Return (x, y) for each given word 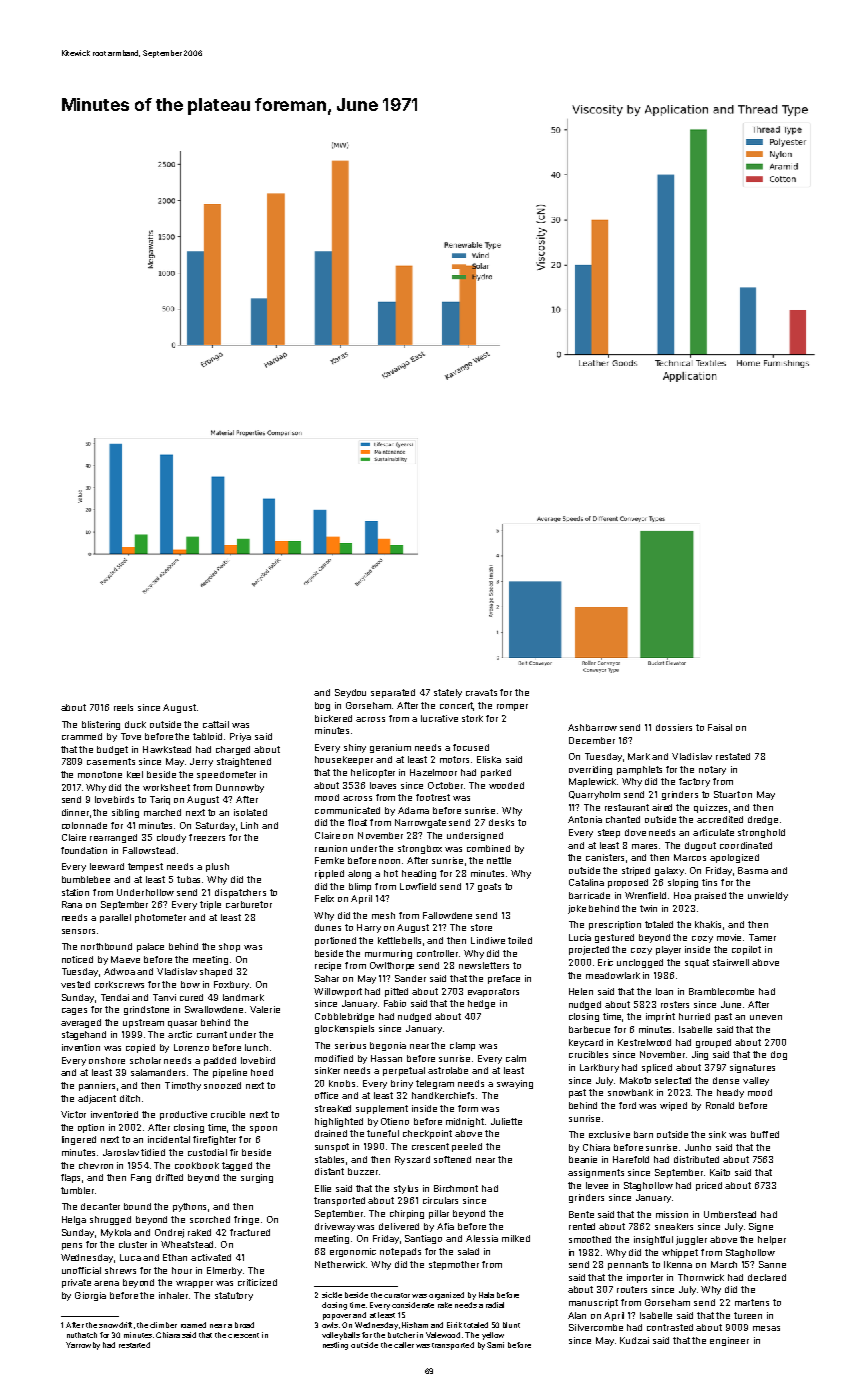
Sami (495, 1345)
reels (123, 707)
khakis (709, 925)
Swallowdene (214, 1009)
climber (163, 1325)
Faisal (720, 727)
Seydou (350, 693)
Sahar (327, 978)
